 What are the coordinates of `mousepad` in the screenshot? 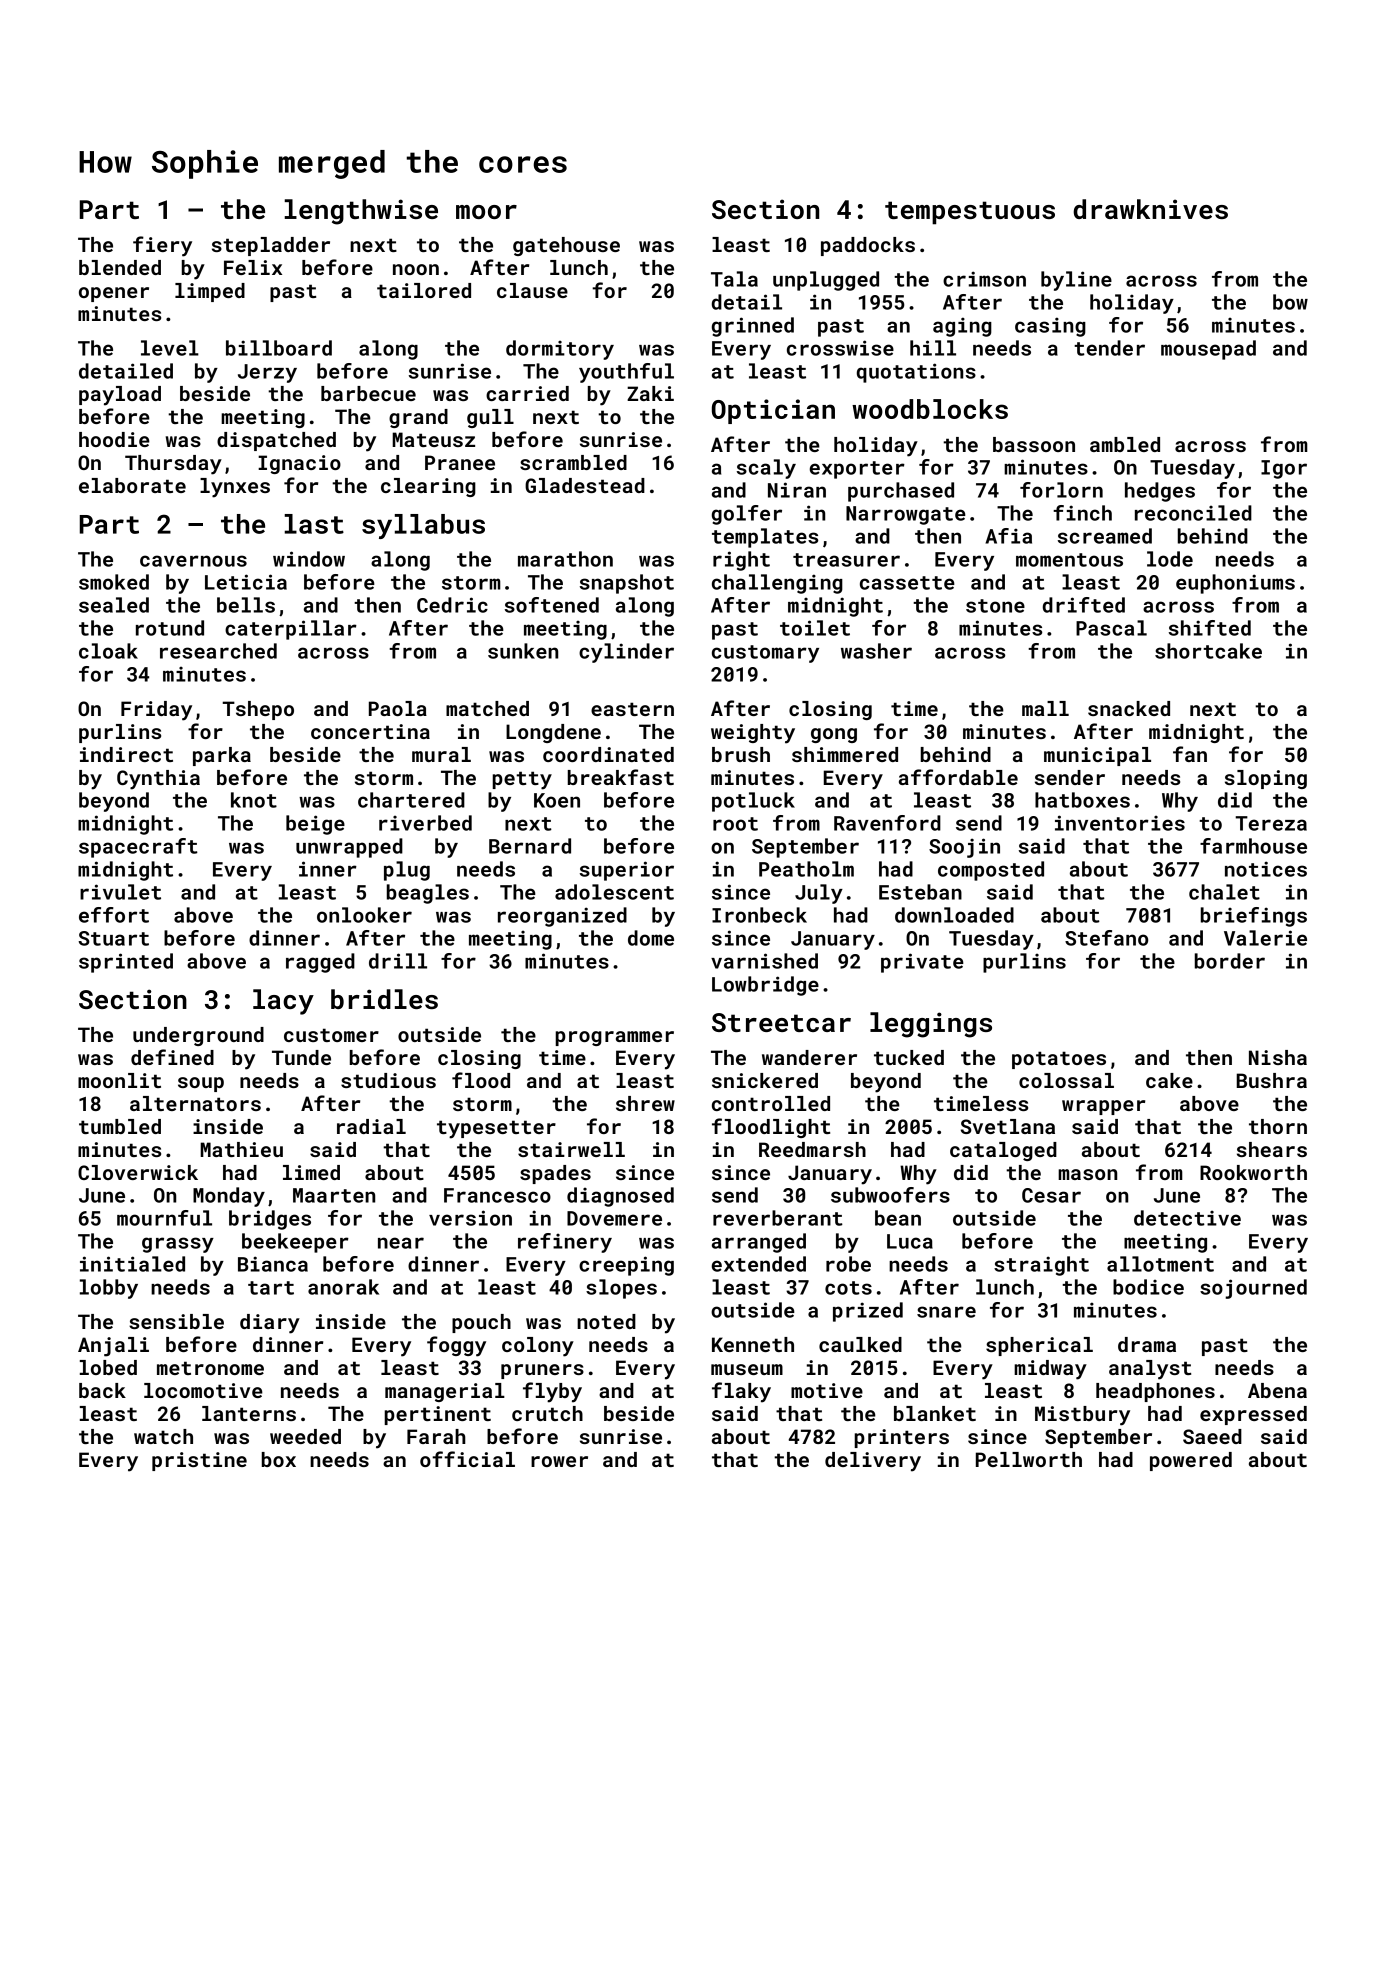 It's located at (1208, 350).
